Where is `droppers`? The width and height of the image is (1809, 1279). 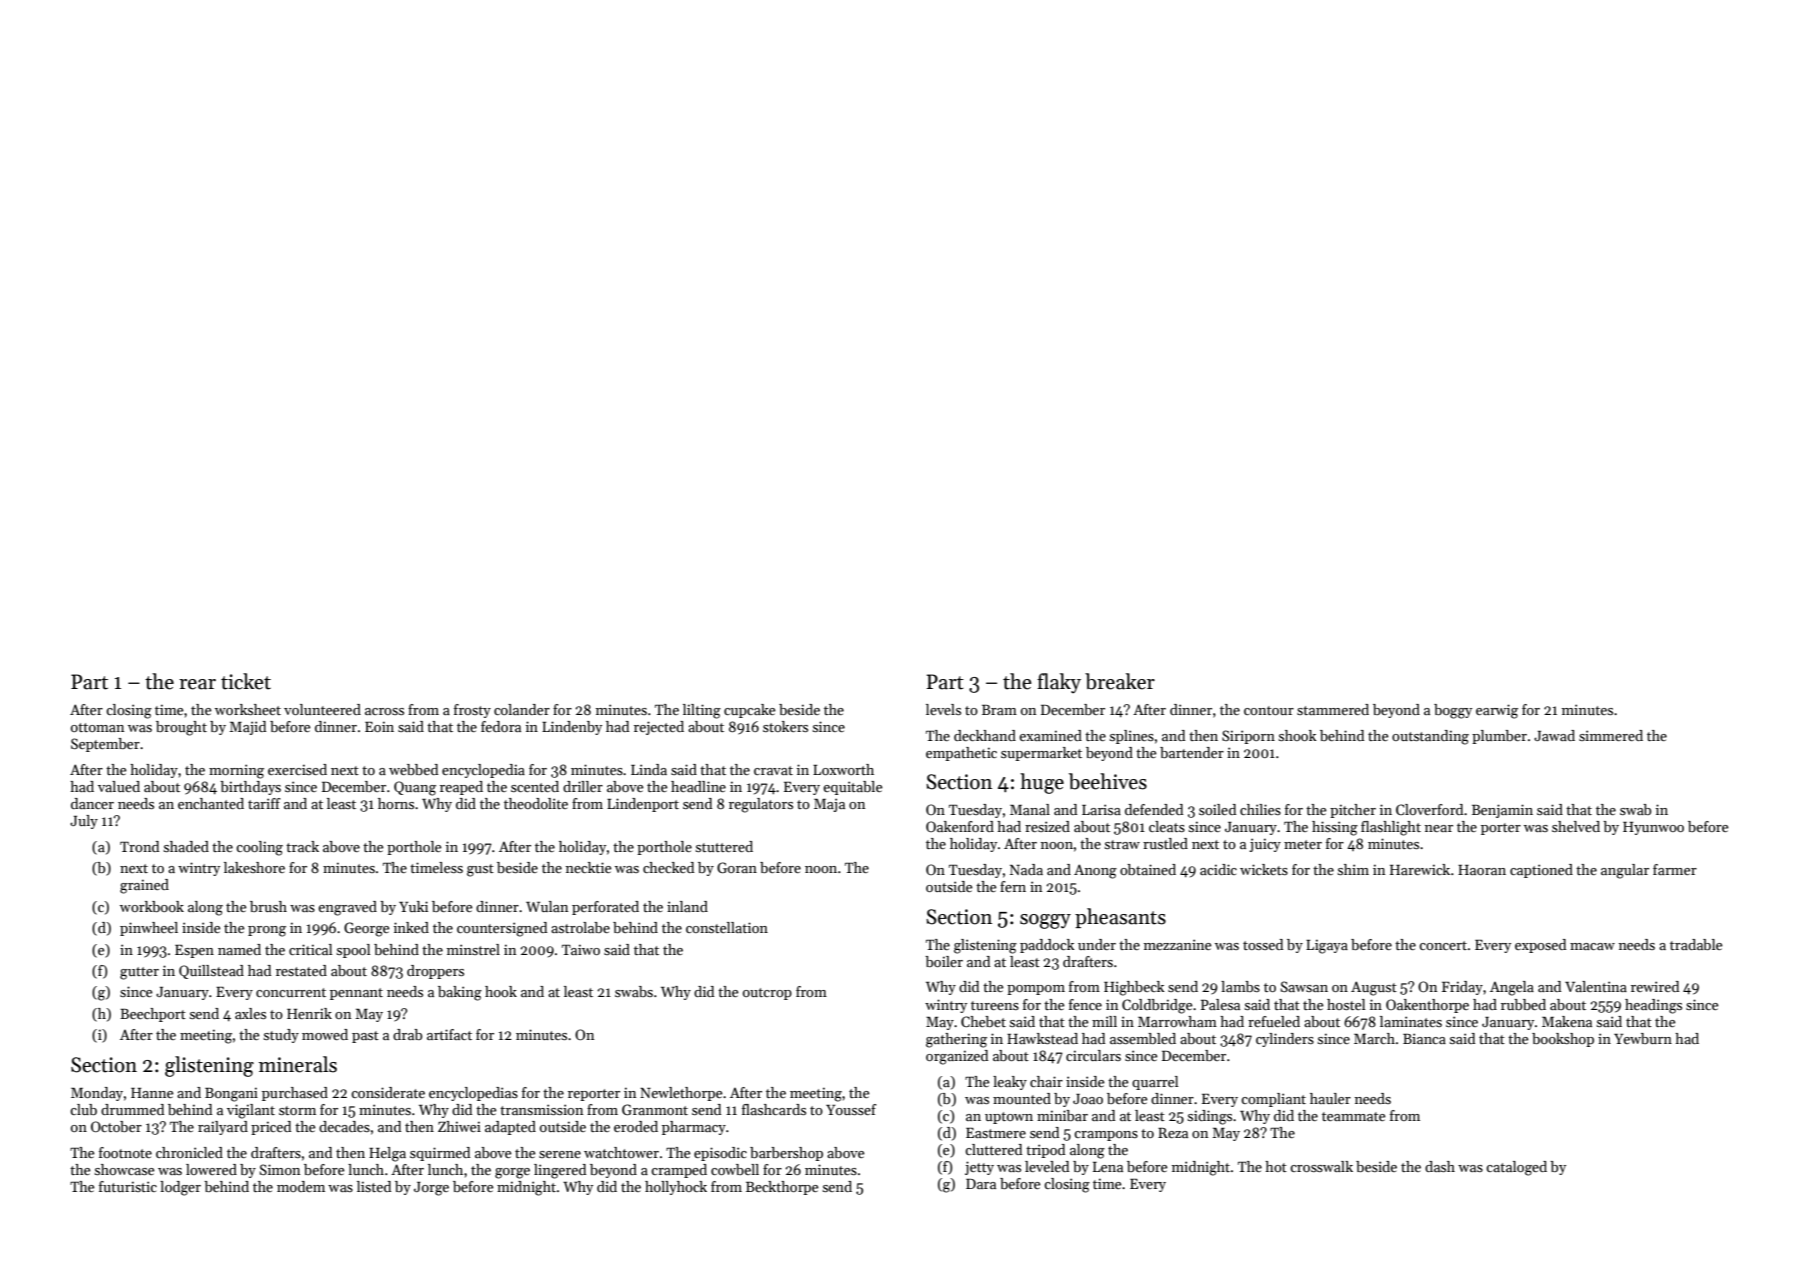 droppers is located at coordinates (435, 972).
